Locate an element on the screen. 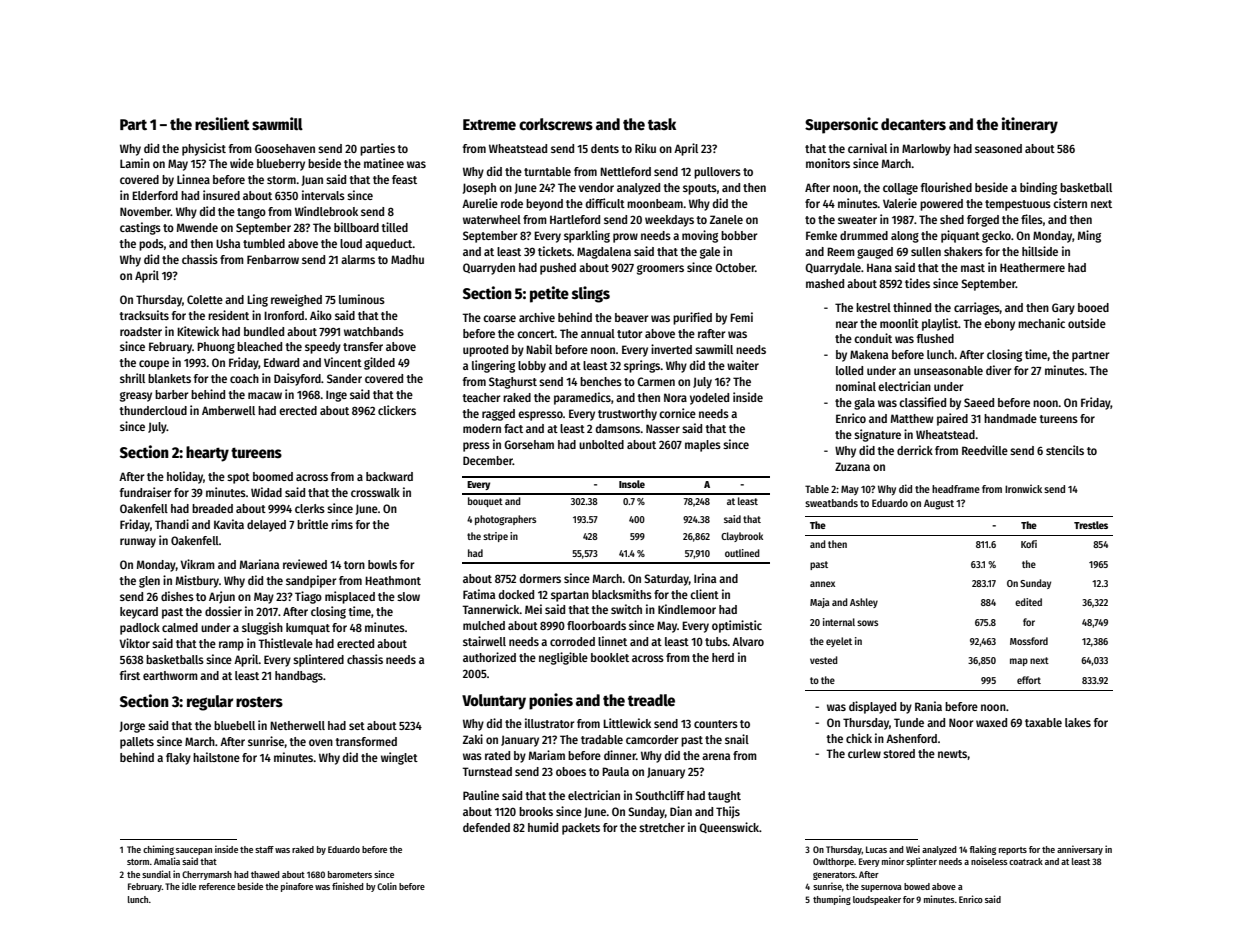 The height and width of the screenshot is (952, 1233). idle is located at coordinates (189, 886).
